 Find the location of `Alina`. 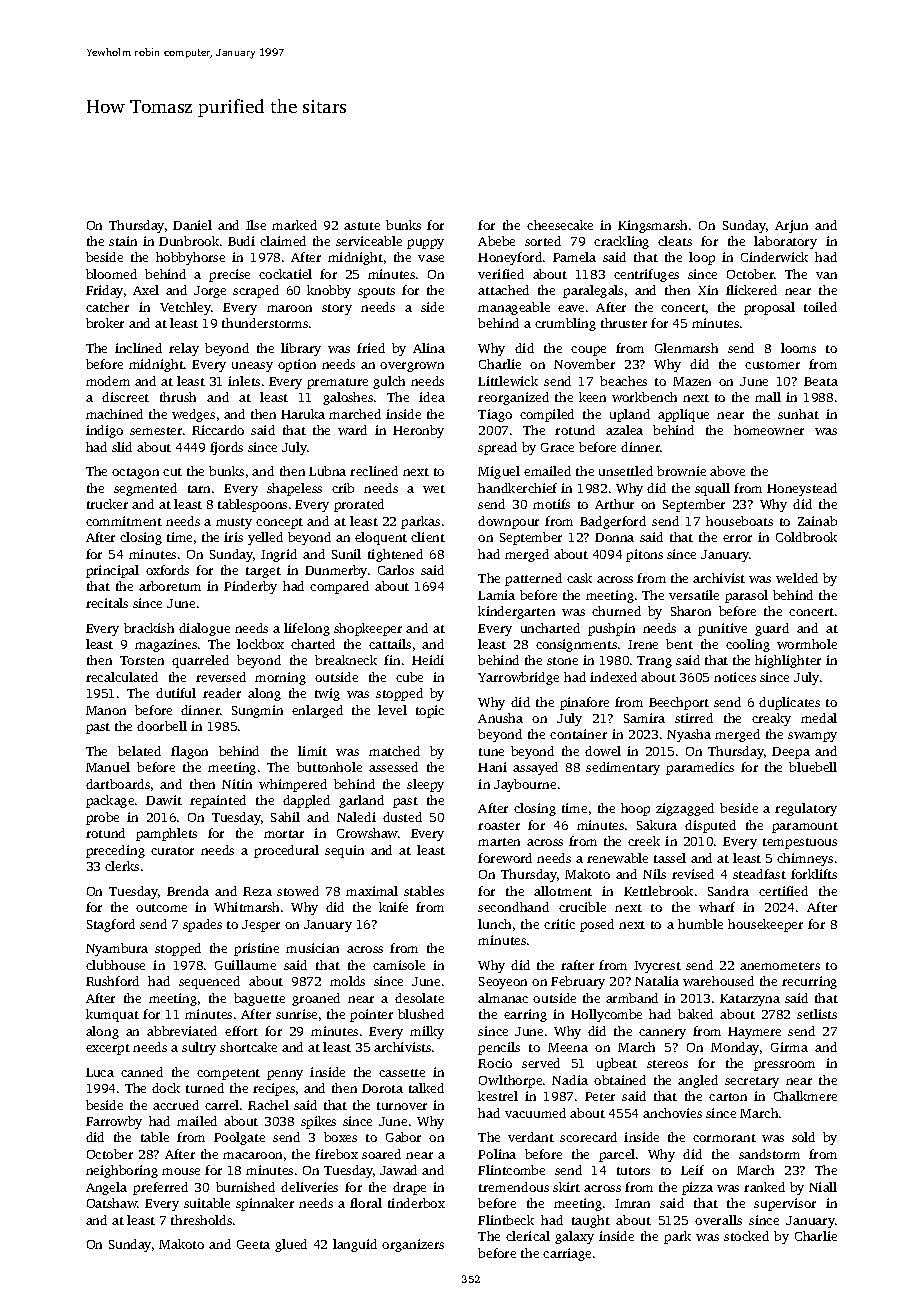

Alina is located at coordinates (429, 348).
